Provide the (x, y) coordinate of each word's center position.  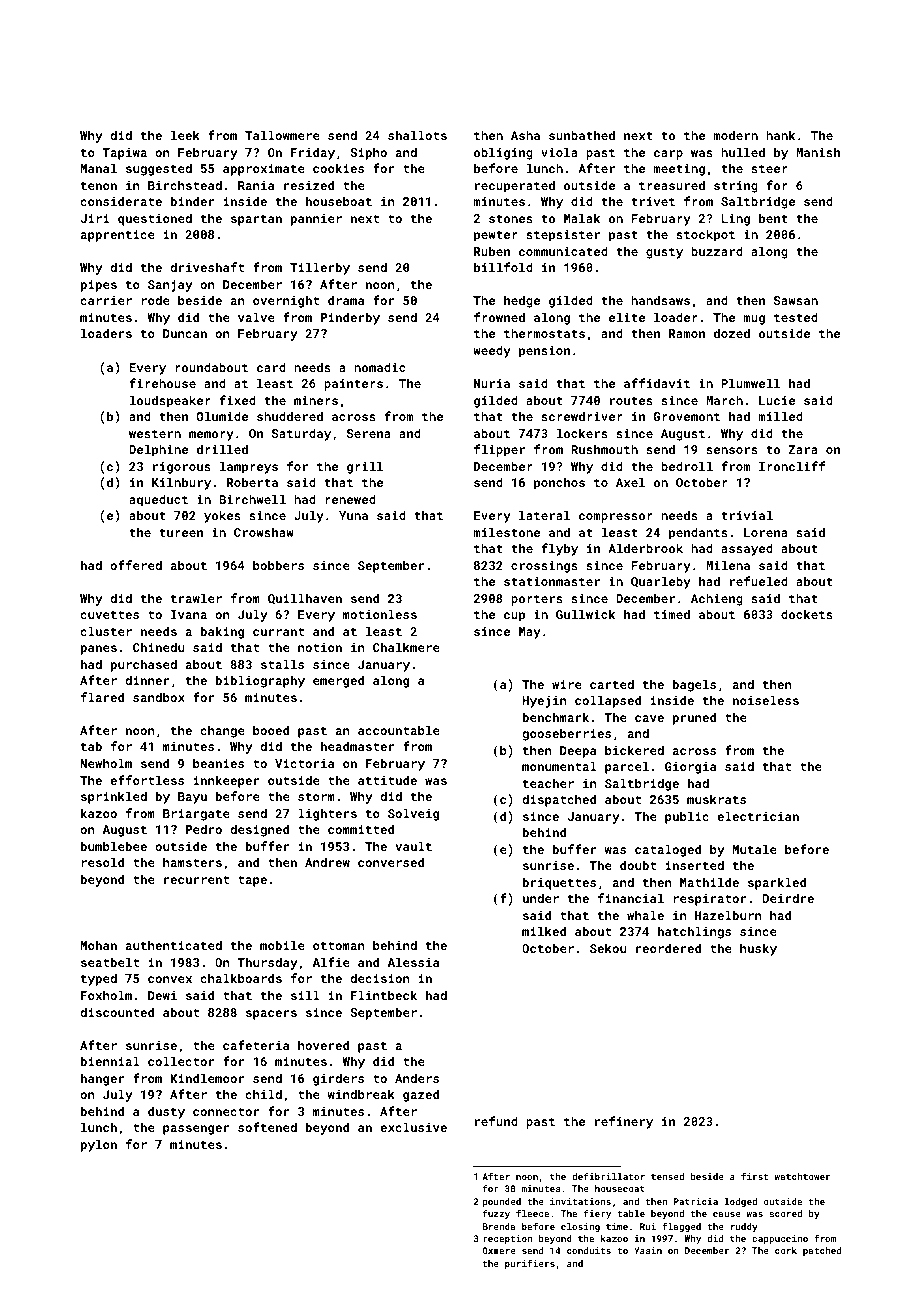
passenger (196, 1130)
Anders (417, 1078)
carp (668, 155)
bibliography (260, 681)
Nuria (492, 383)
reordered (668, 948)
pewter (496, 236)
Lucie (777, 400)
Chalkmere (406, 647)
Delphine (158, 450)
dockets (807, 614)
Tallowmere (282, 135)
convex (170, 979)
